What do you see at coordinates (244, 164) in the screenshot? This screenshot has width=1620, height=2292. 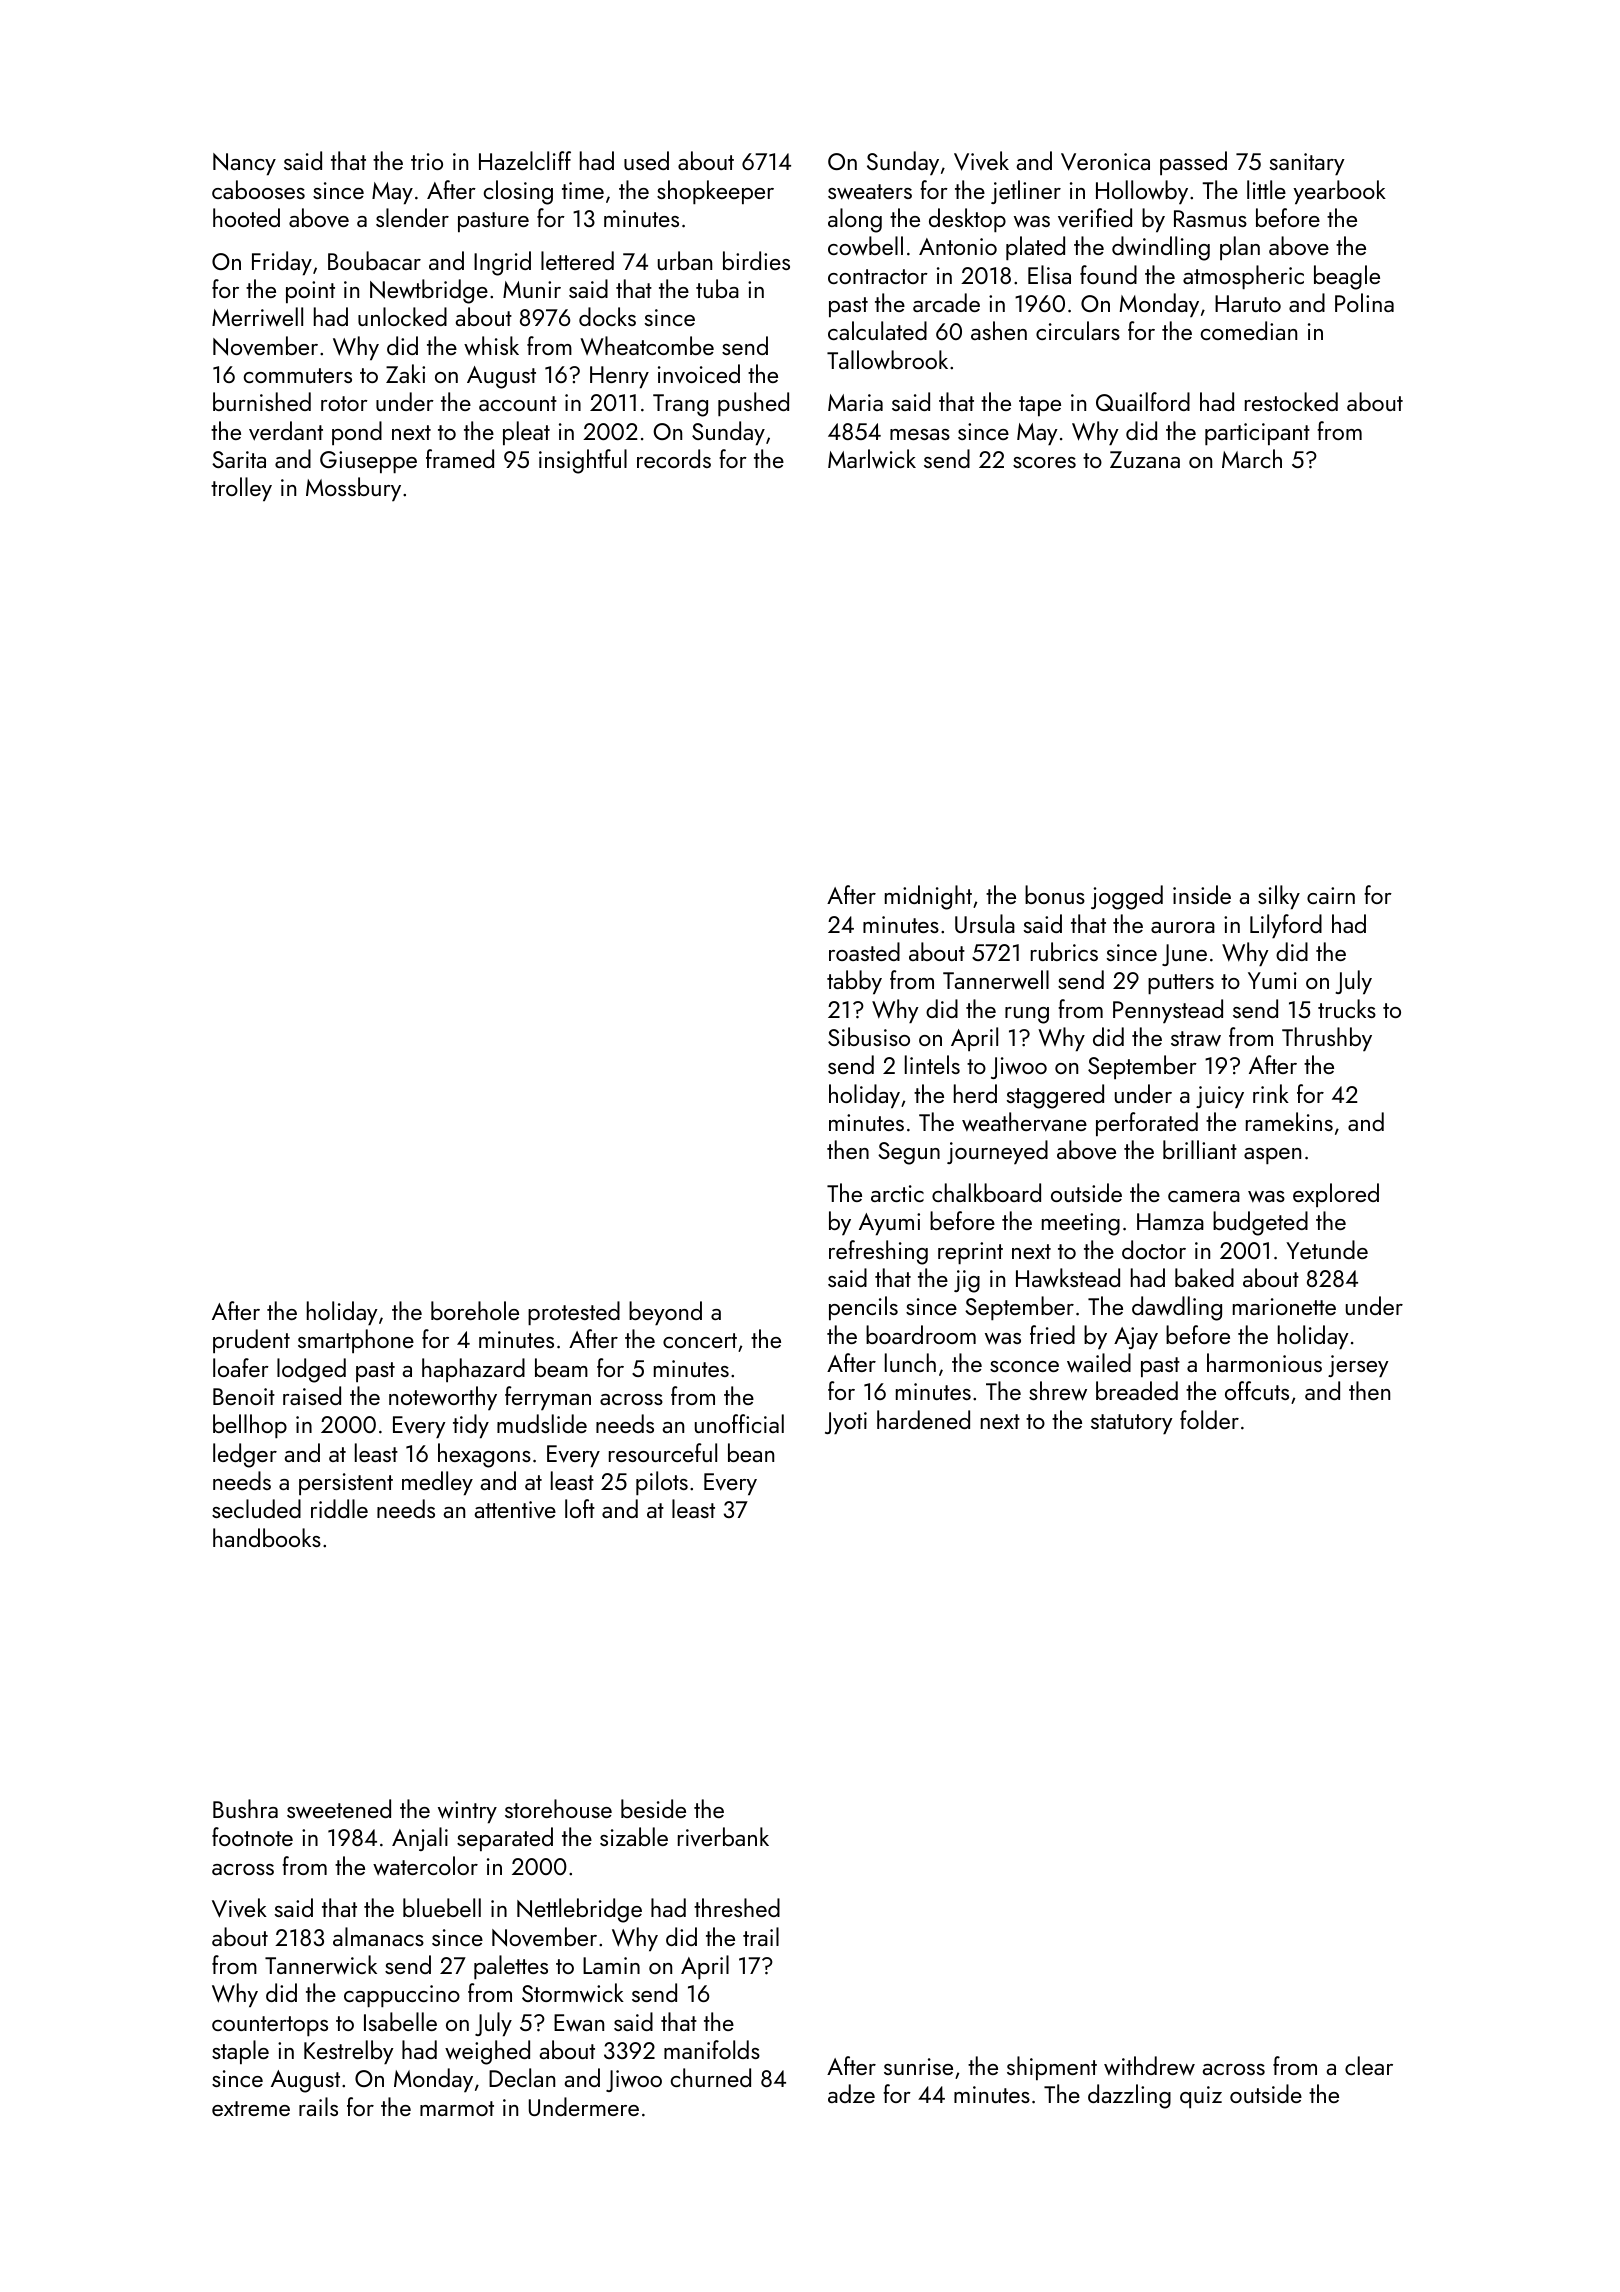 I see `Nancy` at bounding box center [244, 164].
